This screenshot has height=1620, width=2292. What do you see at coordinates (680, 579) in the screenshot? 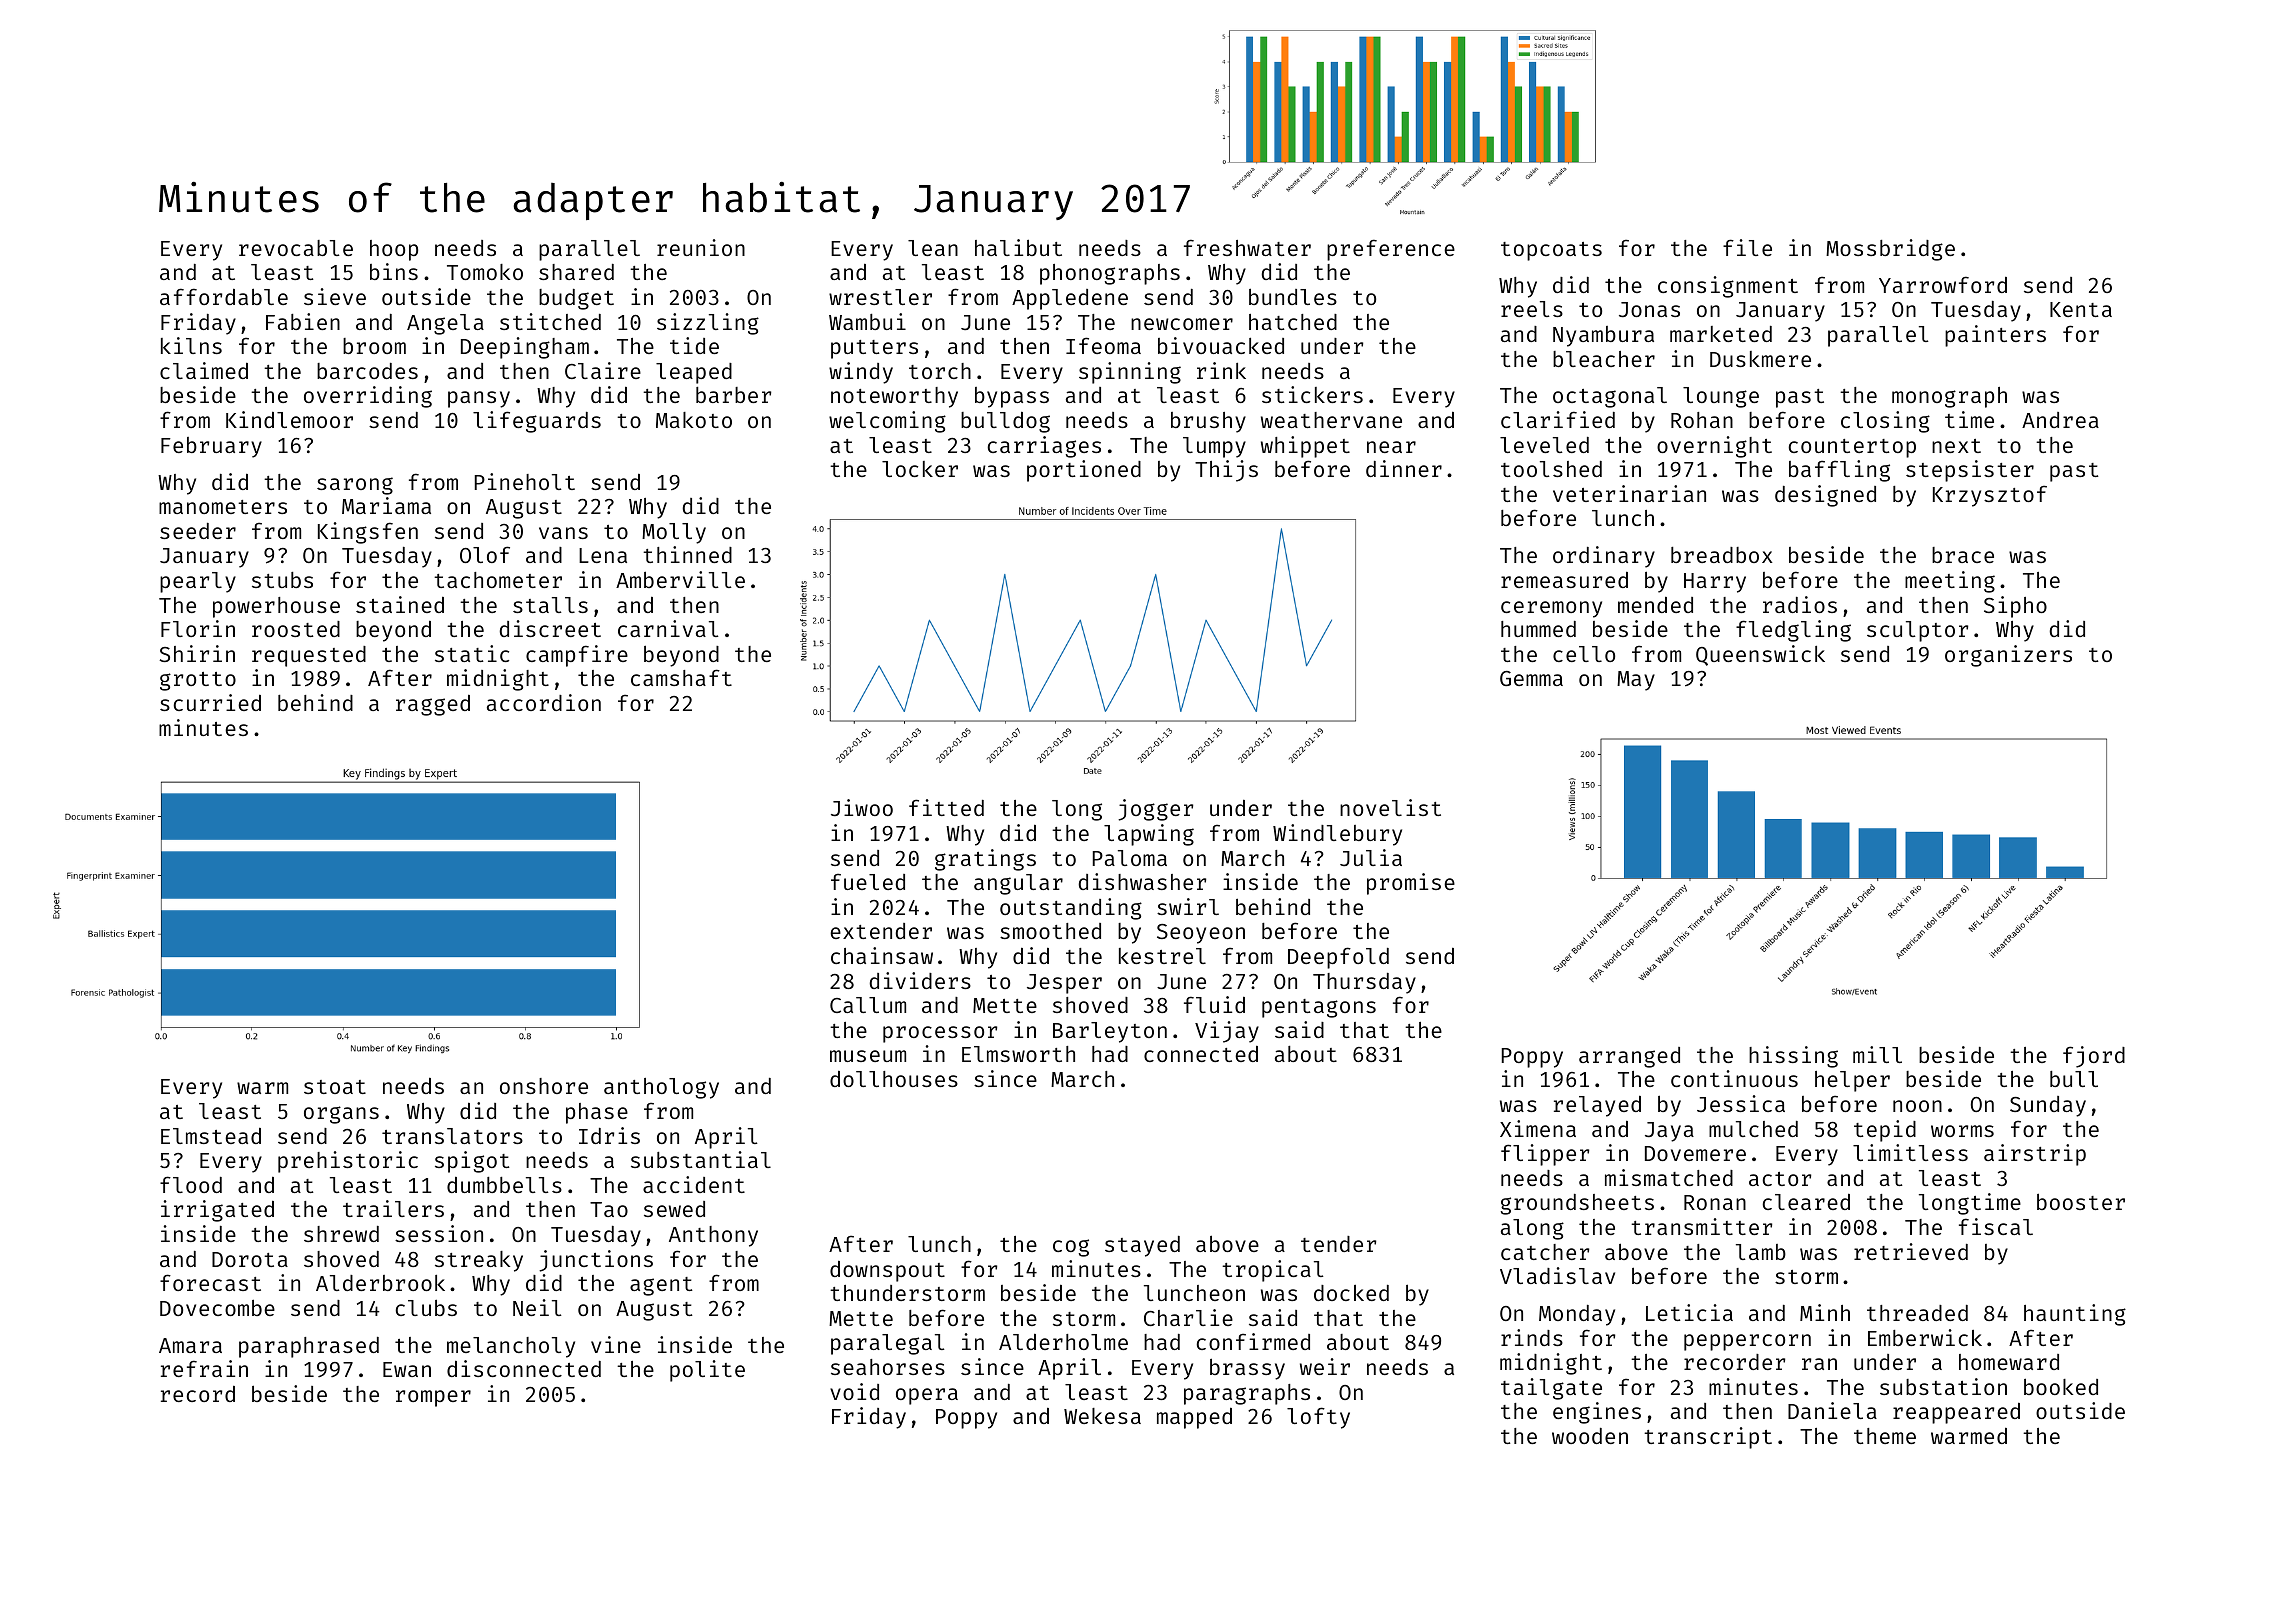
I see `Amberville` at bounding box center [680, 579].
